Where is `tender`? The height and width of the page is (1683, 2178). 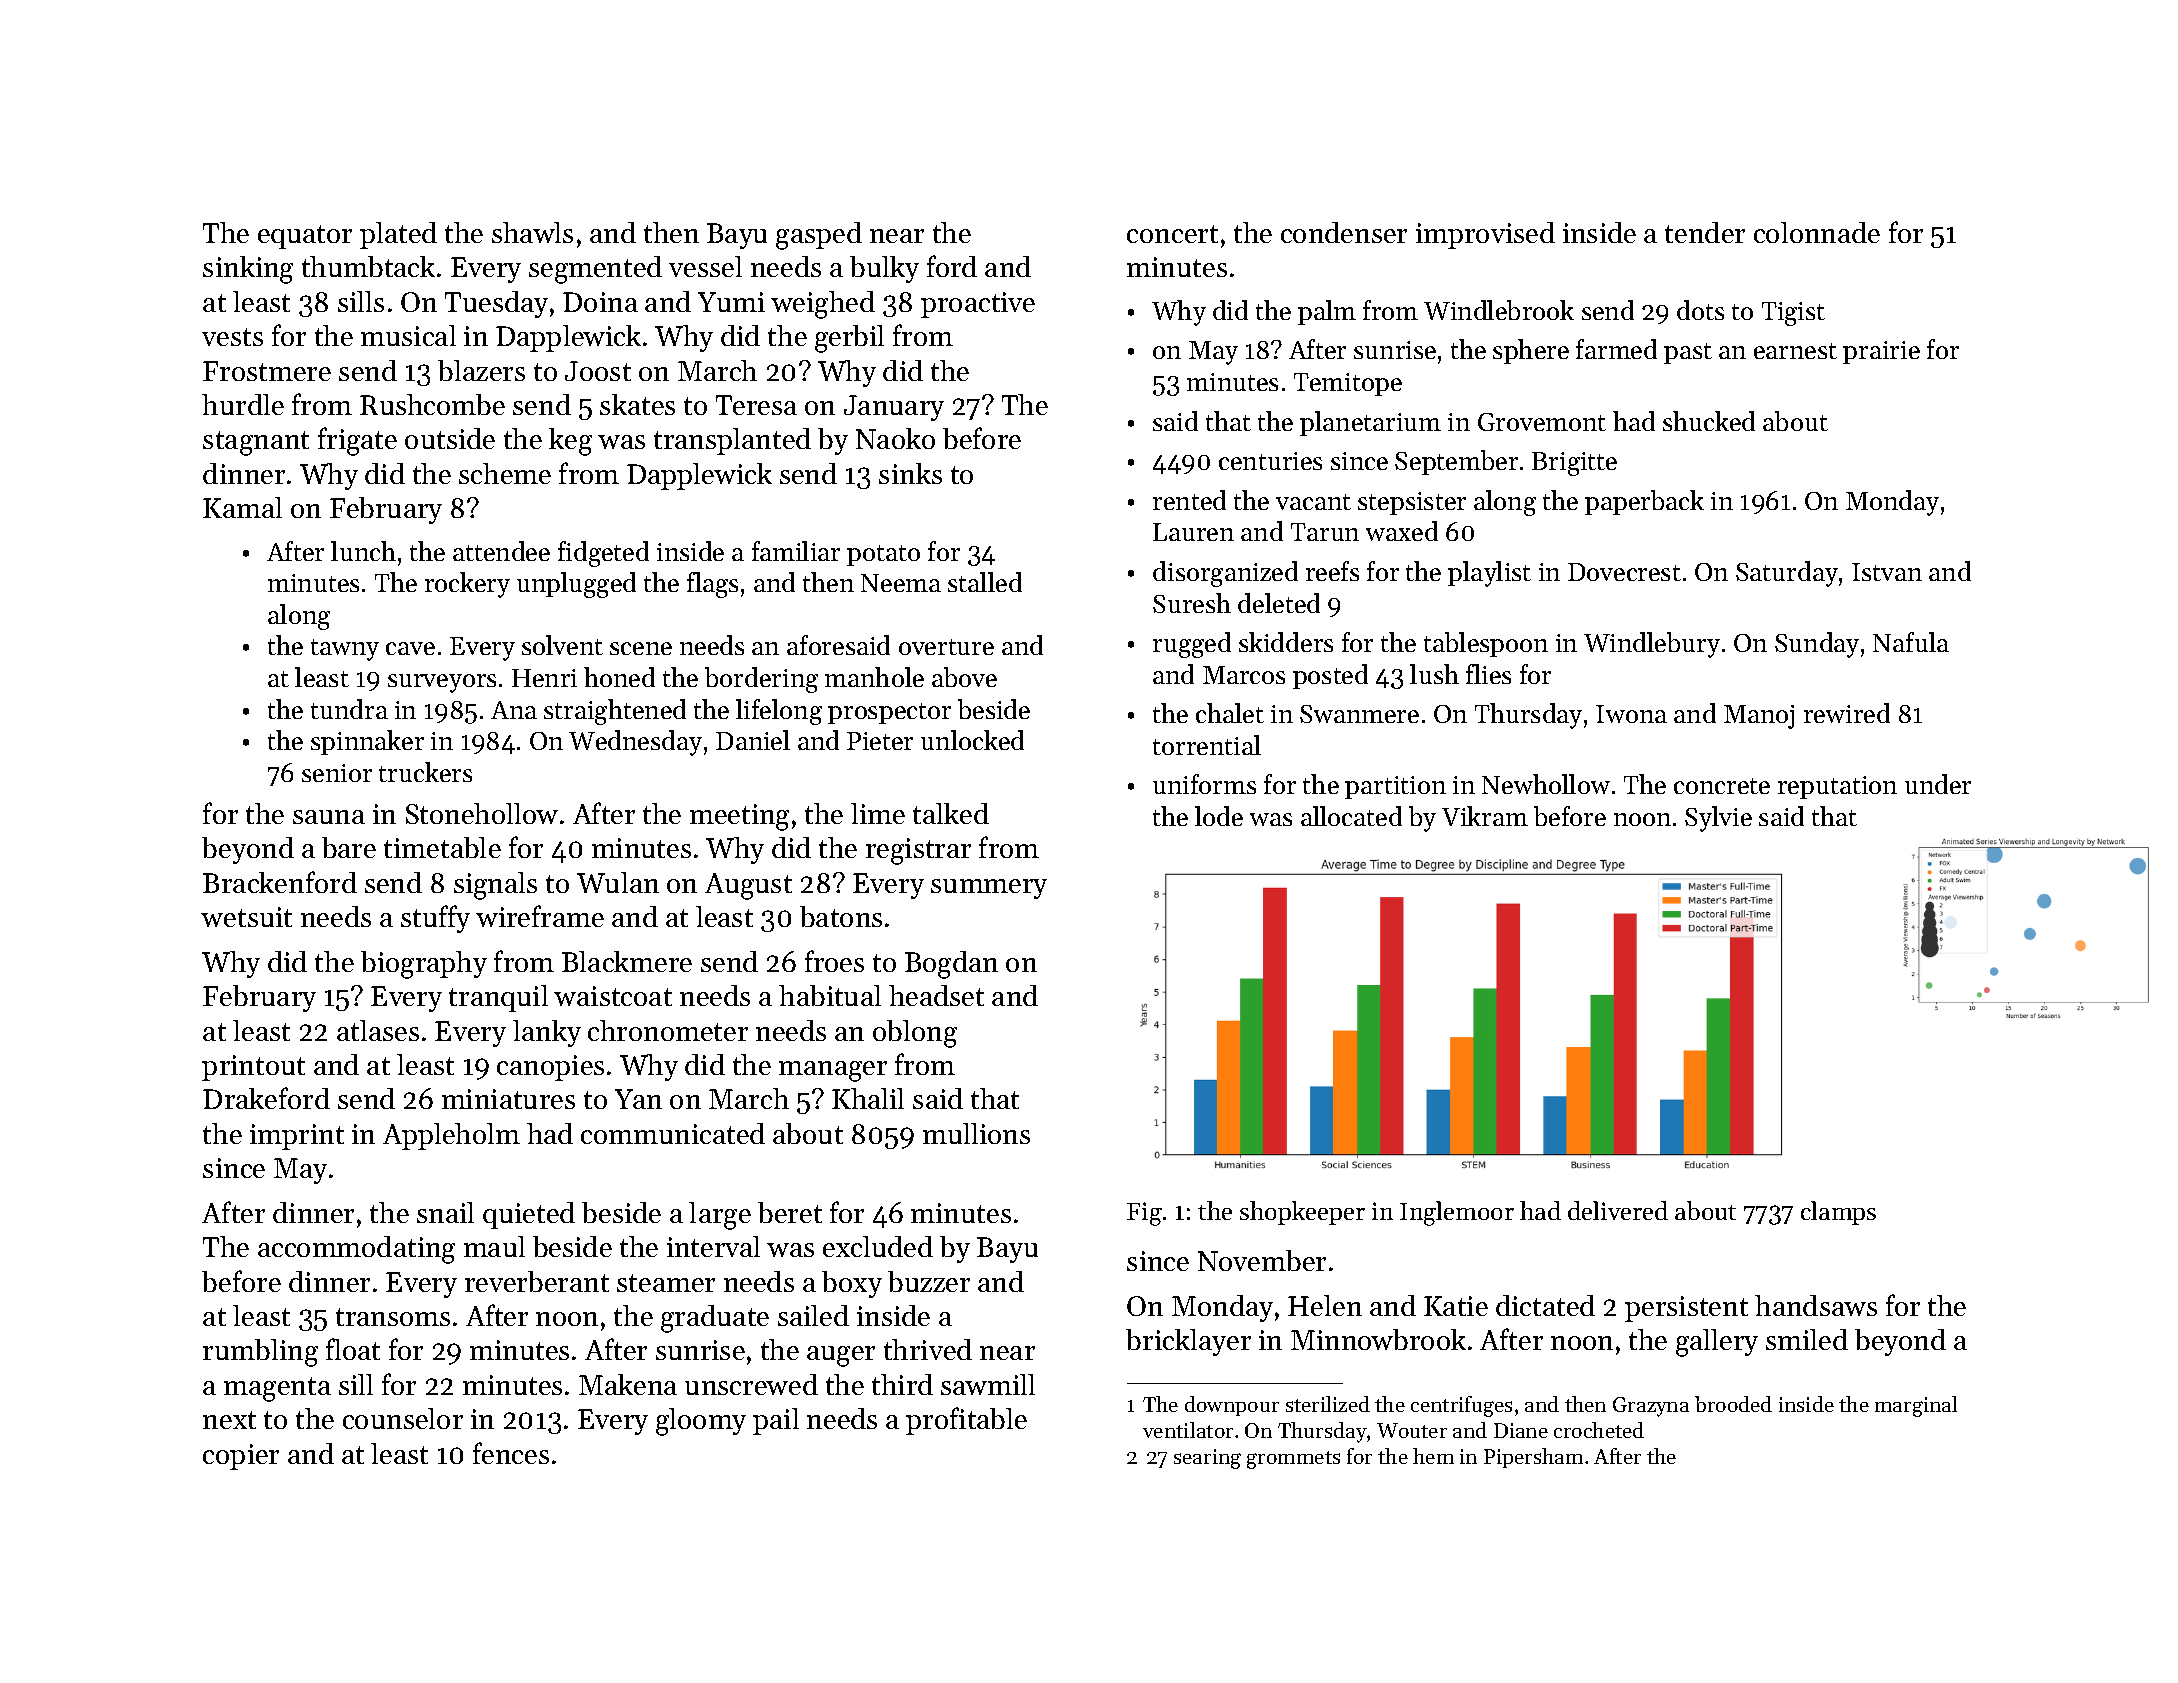
tender is located at coordinates (1705, 232).
